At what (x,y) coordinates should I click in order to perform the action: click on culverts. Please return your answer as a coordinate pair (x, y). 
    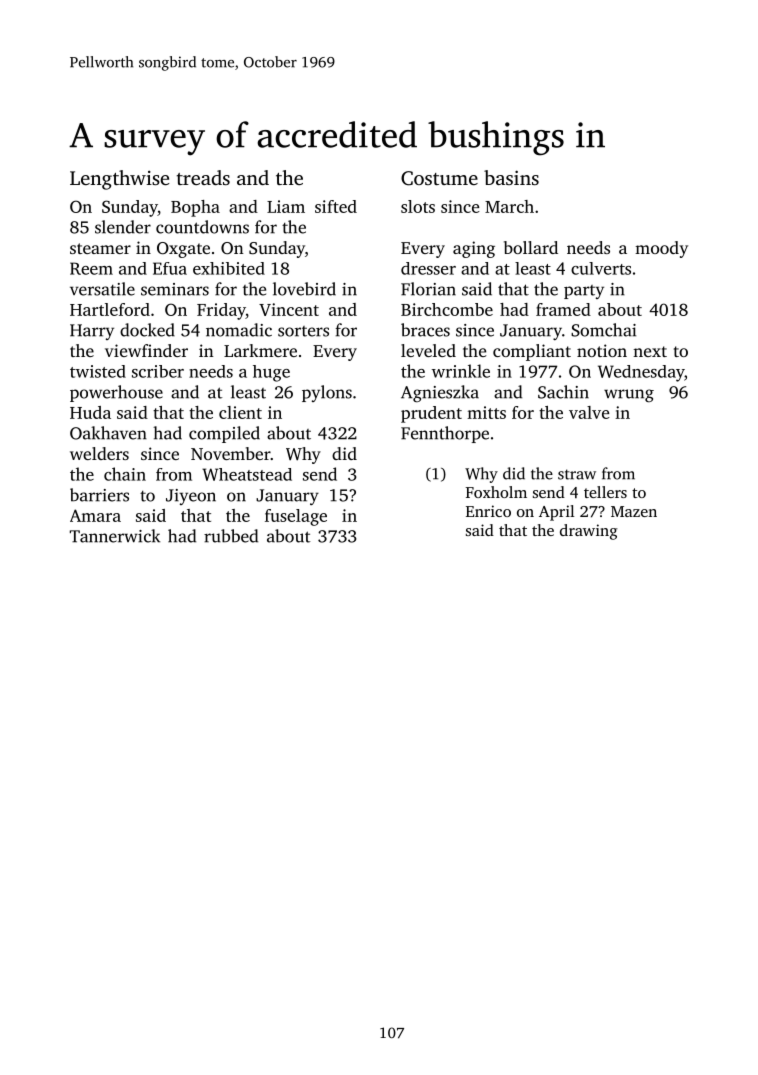
    Looking at the image, I should click on (601, 268).
